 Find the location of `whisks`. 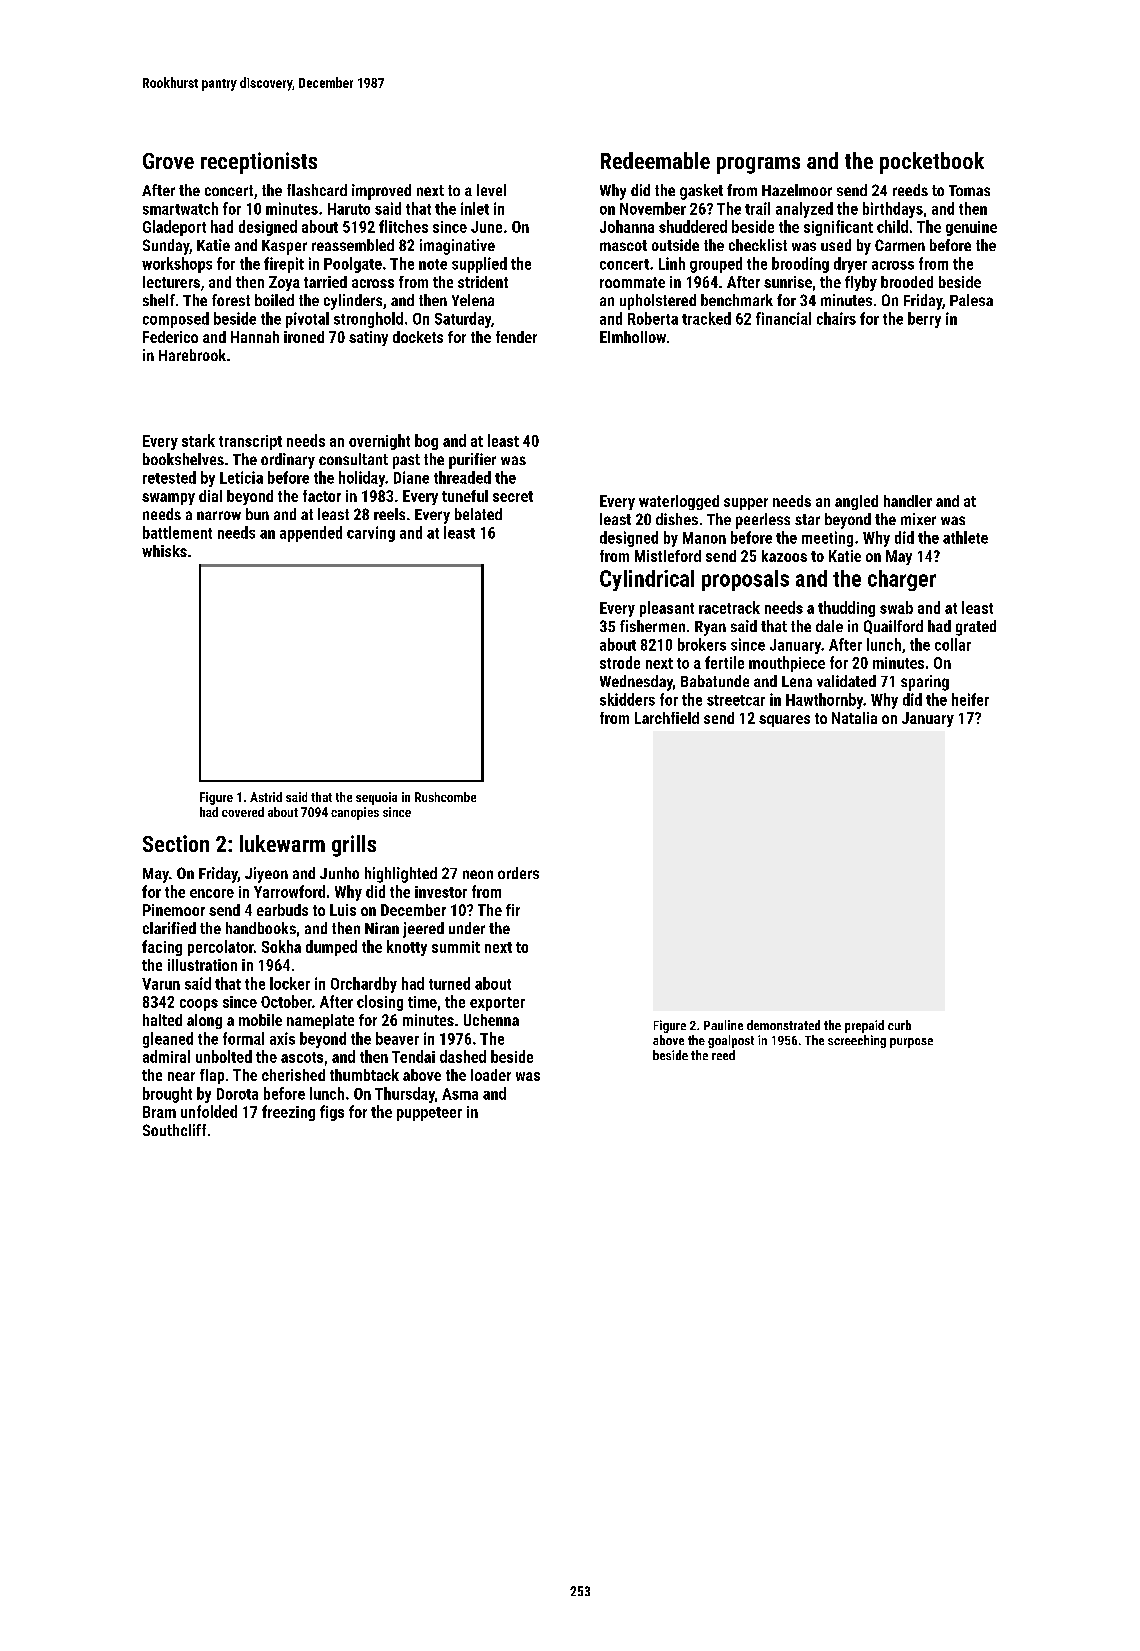

whisks is located at coordinates (164, 551).
